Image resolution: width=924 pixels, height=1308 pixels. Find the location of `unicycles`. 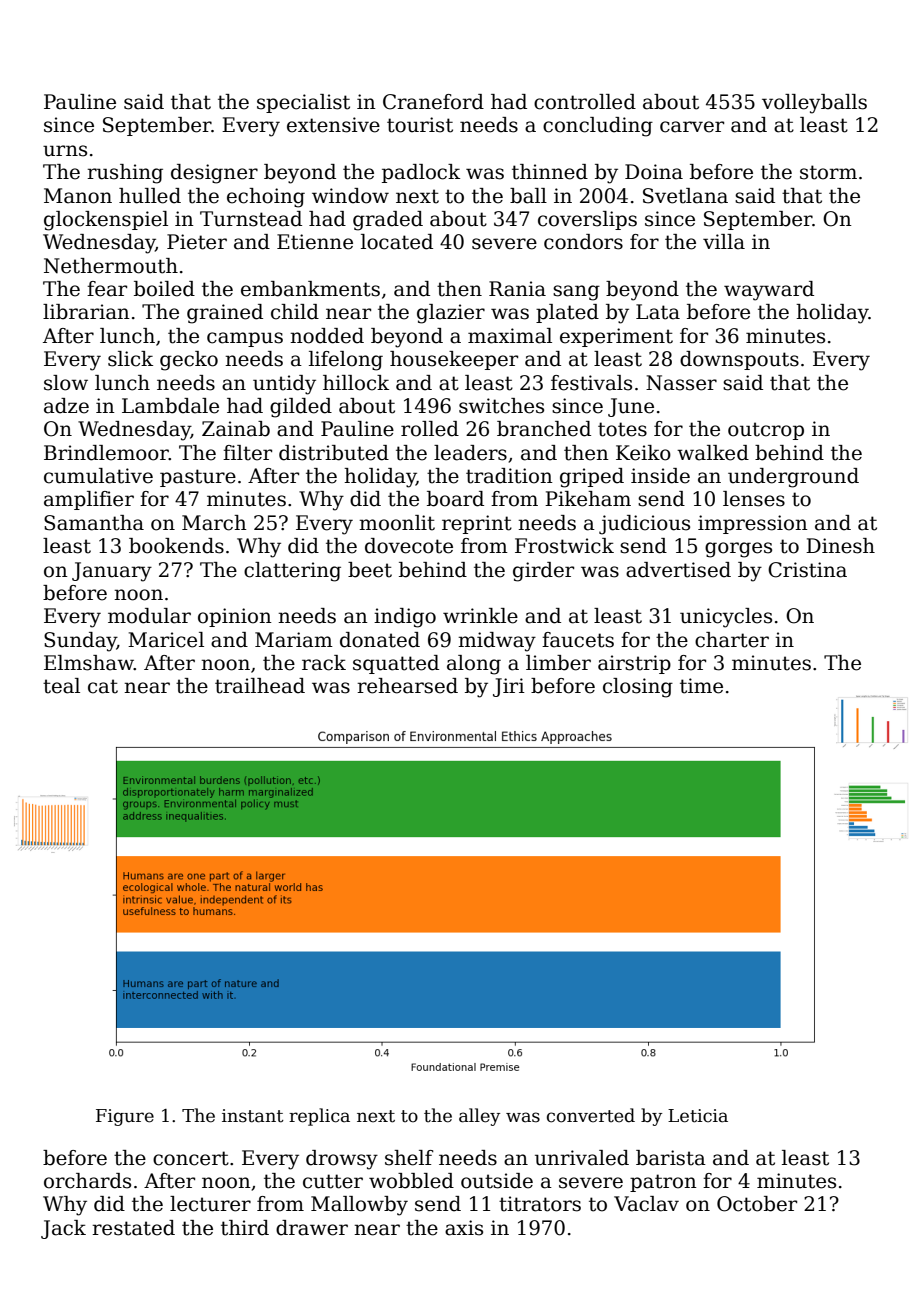

unicycles is located at coordinates (726, 618).
